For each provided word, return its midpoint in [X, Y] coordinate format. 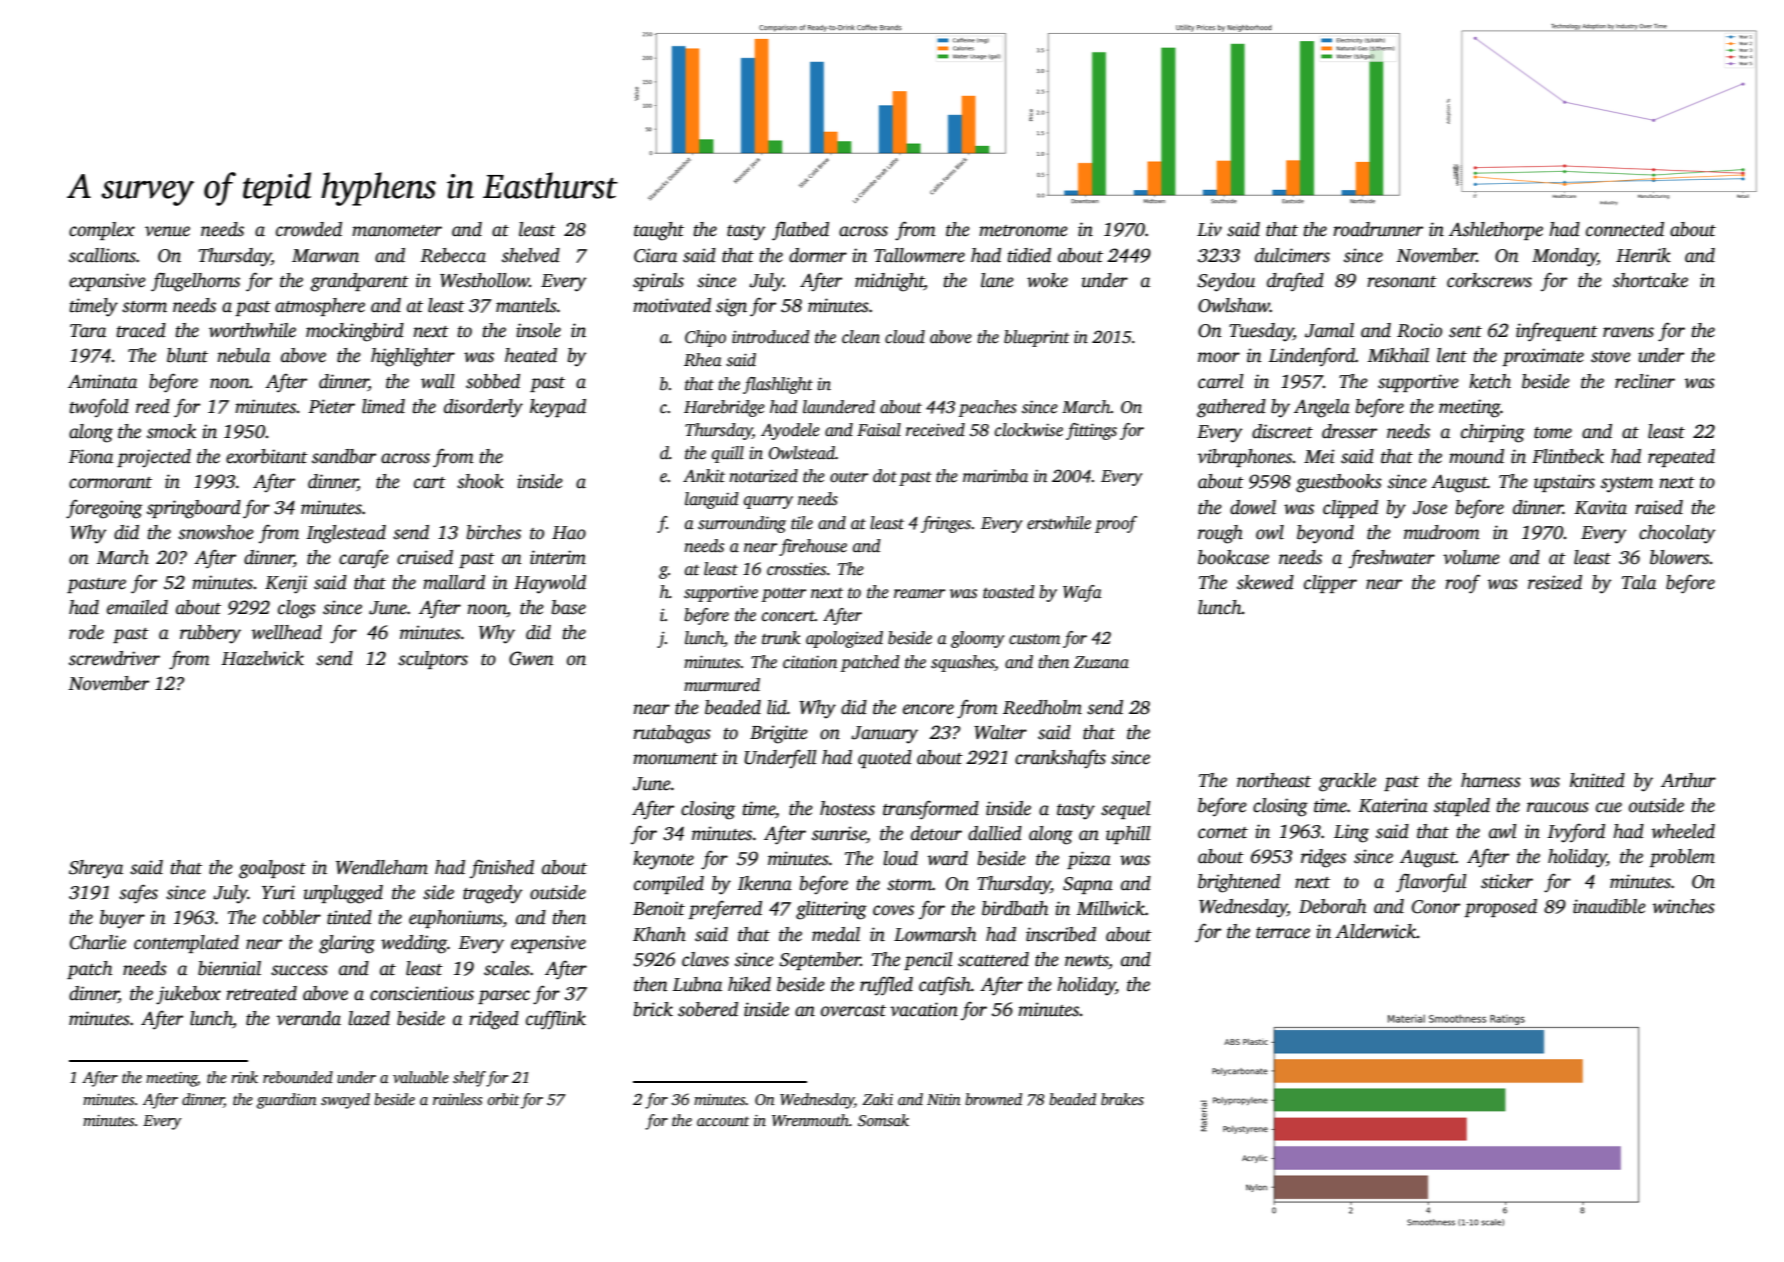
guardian [287, 1101]
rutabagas [672, 734]
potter [783, 594]
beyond [1325, 534]
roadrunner [1378, 229]
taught [659, 231]
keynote [663, 860]
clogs [297, 609]
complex [102, 231]
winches [1684, 906]
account [723, 1121]
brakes [1122, 1099]
